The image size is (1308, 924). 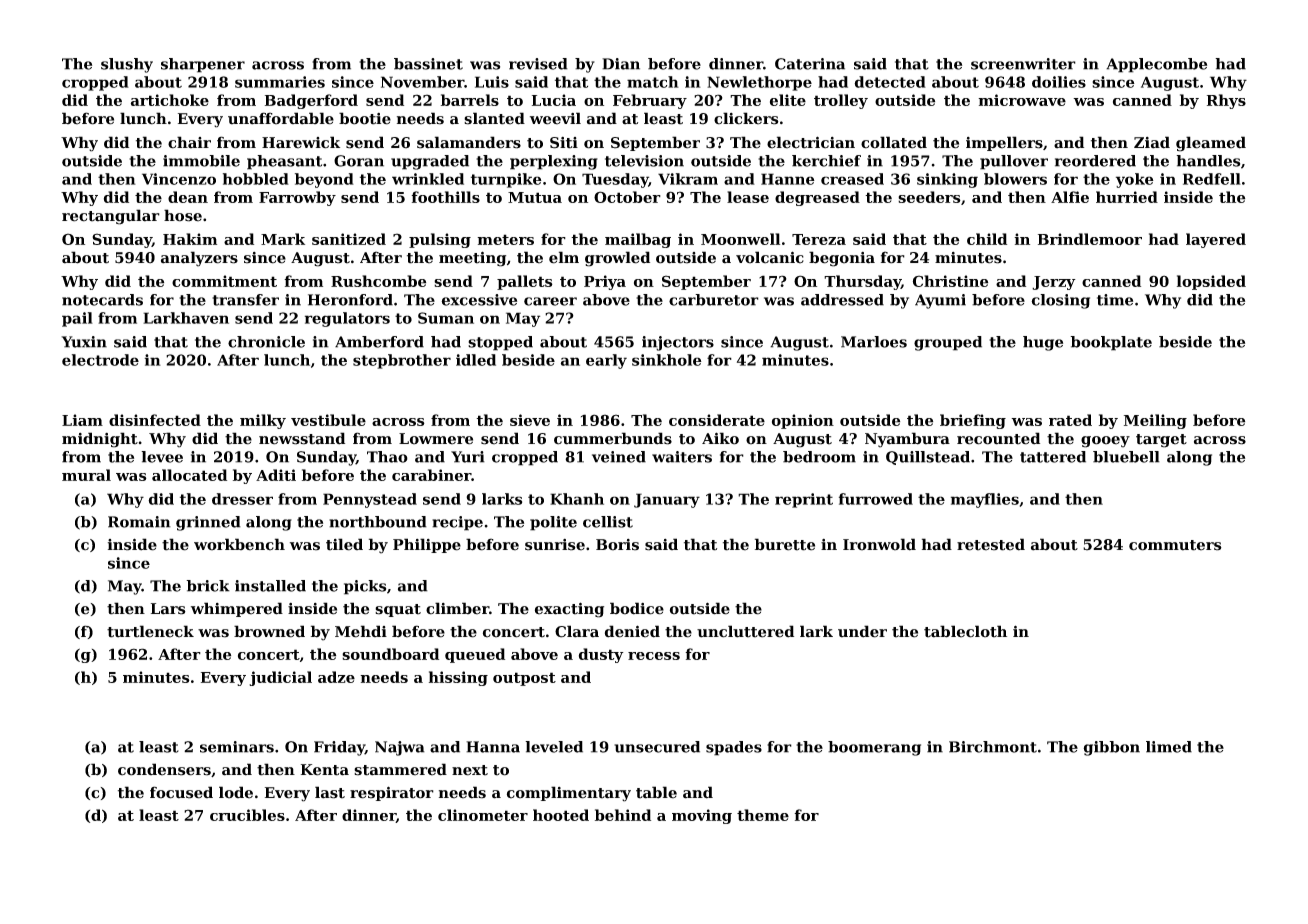 I want to click on Yuxin, so click(x=84, y=342).
